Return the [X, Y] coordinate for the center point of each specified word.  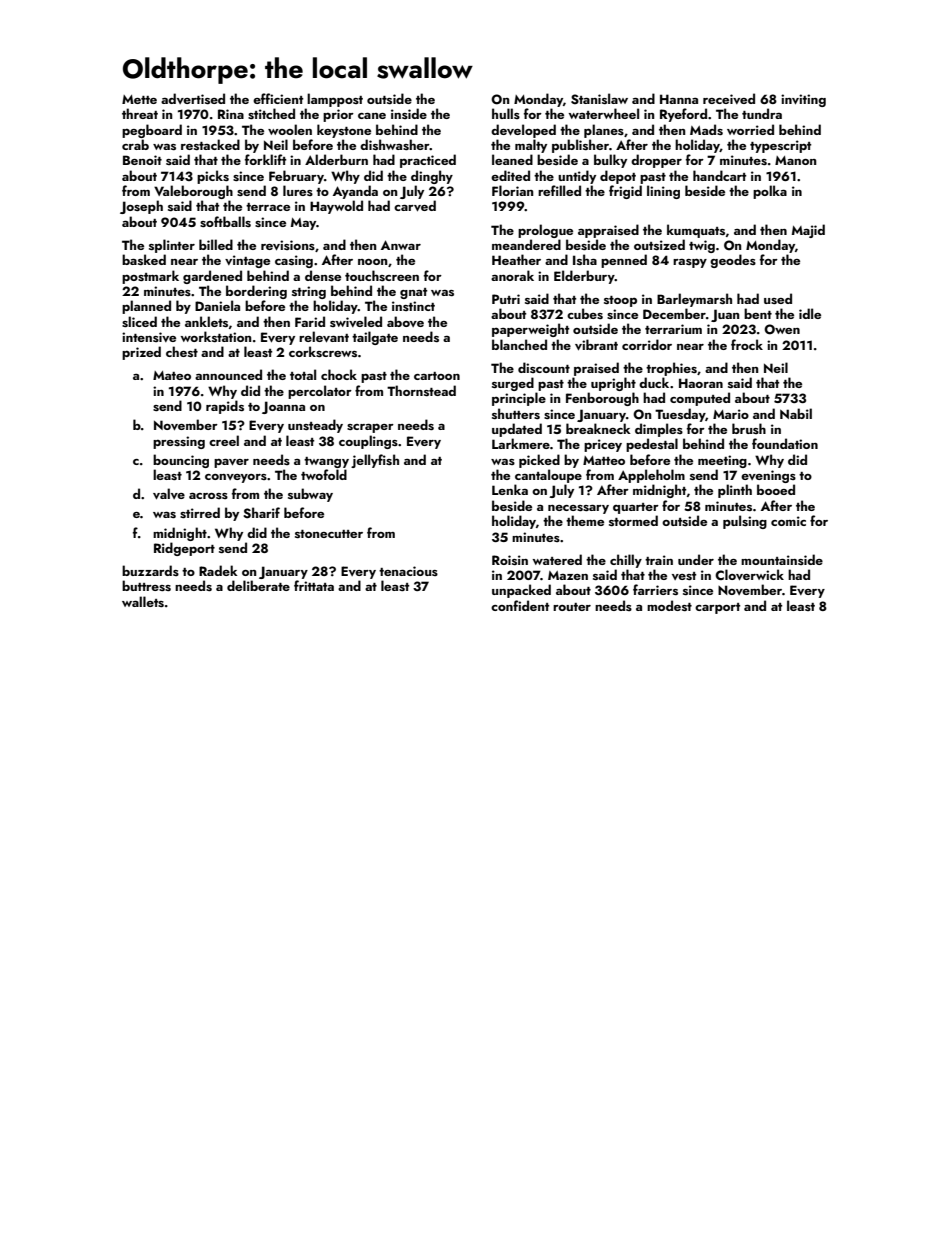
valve [169, 494]
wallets [143, 601]
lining [663, 192]
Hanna [679, 99]
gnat [413, 293]
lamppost [335, 100]
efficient [278, 98]
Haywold [336, 207]
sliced [139, 321]
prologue [545, 231]
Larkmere [521, 443]
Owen [782, 329]
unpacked [521, 591]
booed [776, 489]
